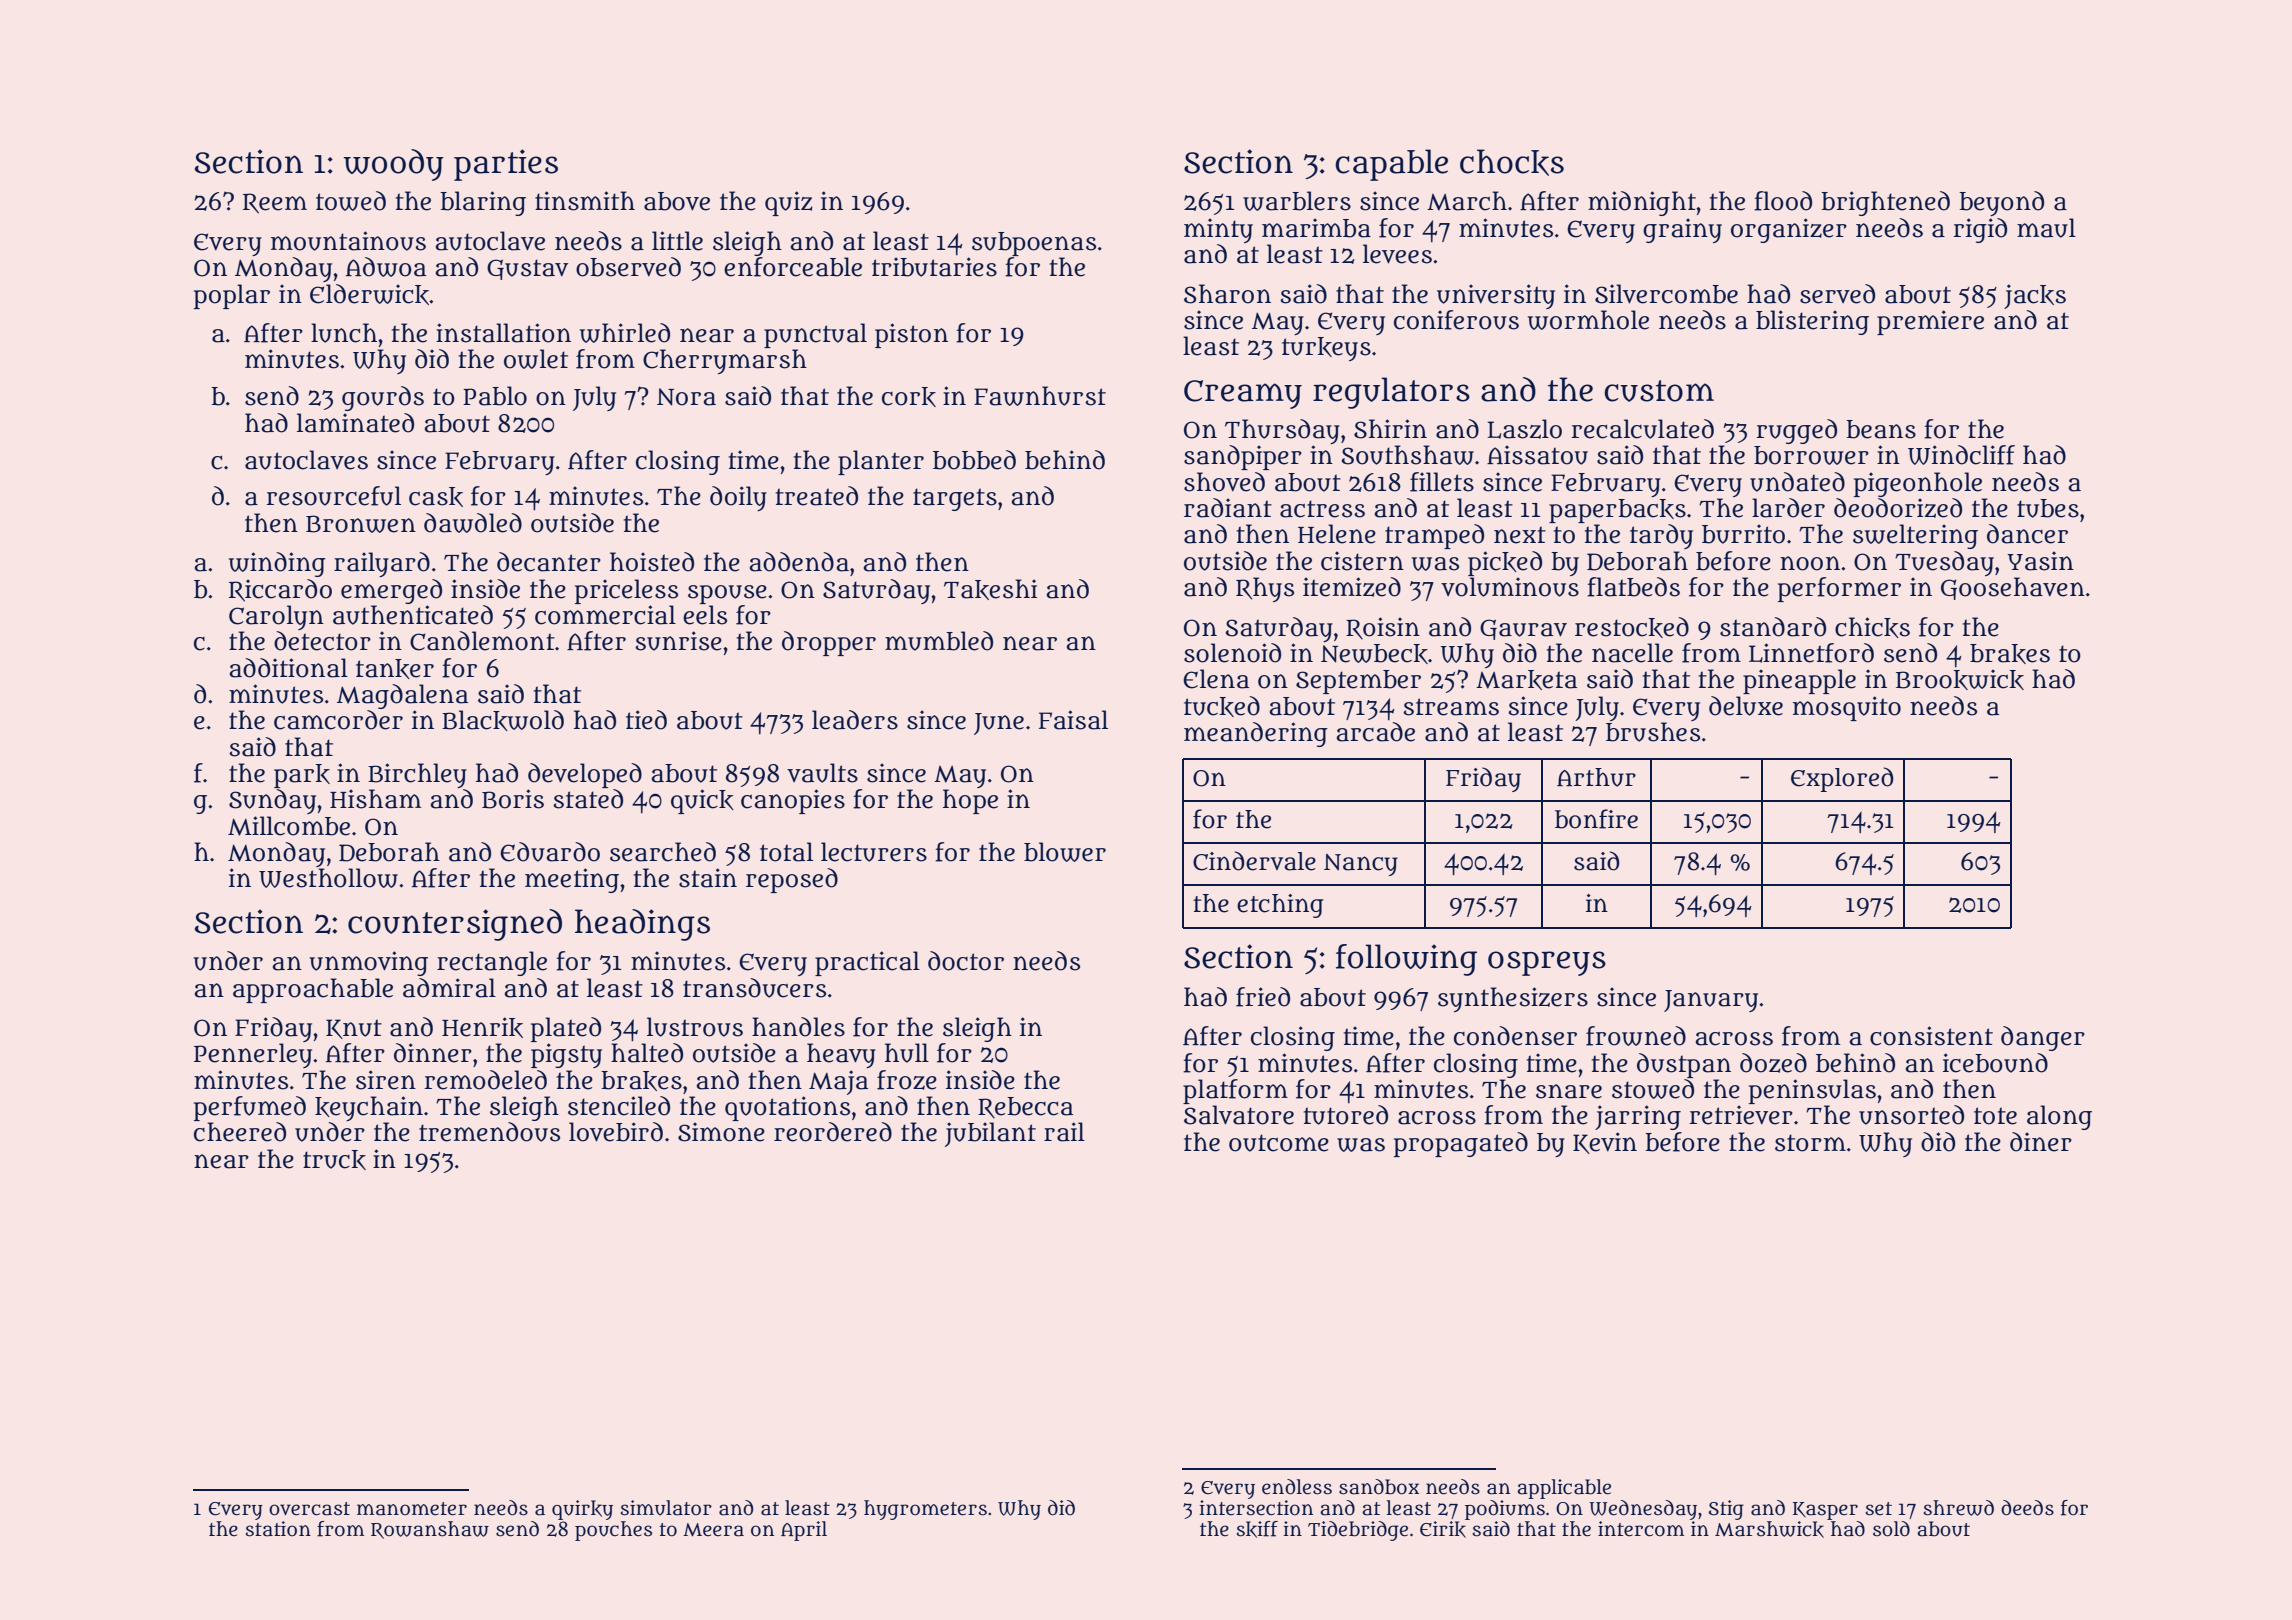 The height and width of the document is (1620, 2292). What do you see at coordinates (1783, 201) in the document?
I see `flood` at bounding box center [1783, 201].
